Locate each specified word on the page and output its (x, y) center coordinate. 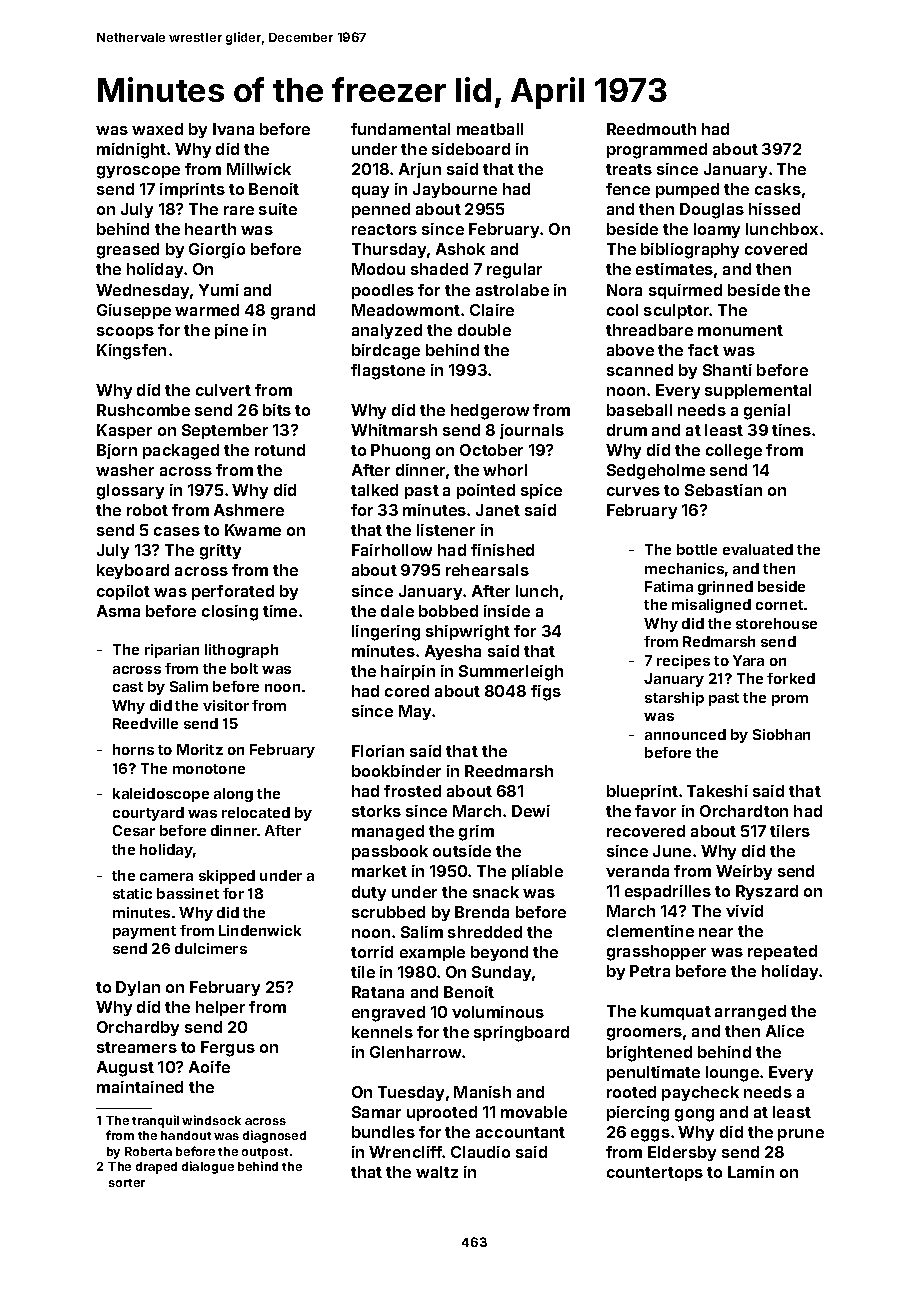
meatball (490, 129)
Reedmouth (651, 129)
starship (674, 699)
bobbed (448, 611)
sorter (127, 1183)
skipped (227, 877)
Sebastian (723, 490)
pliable (537, 872)
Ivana (233, 129)
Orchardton (744, 811)
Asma (118, 611)
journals (532, 431)
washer (125, 470)
